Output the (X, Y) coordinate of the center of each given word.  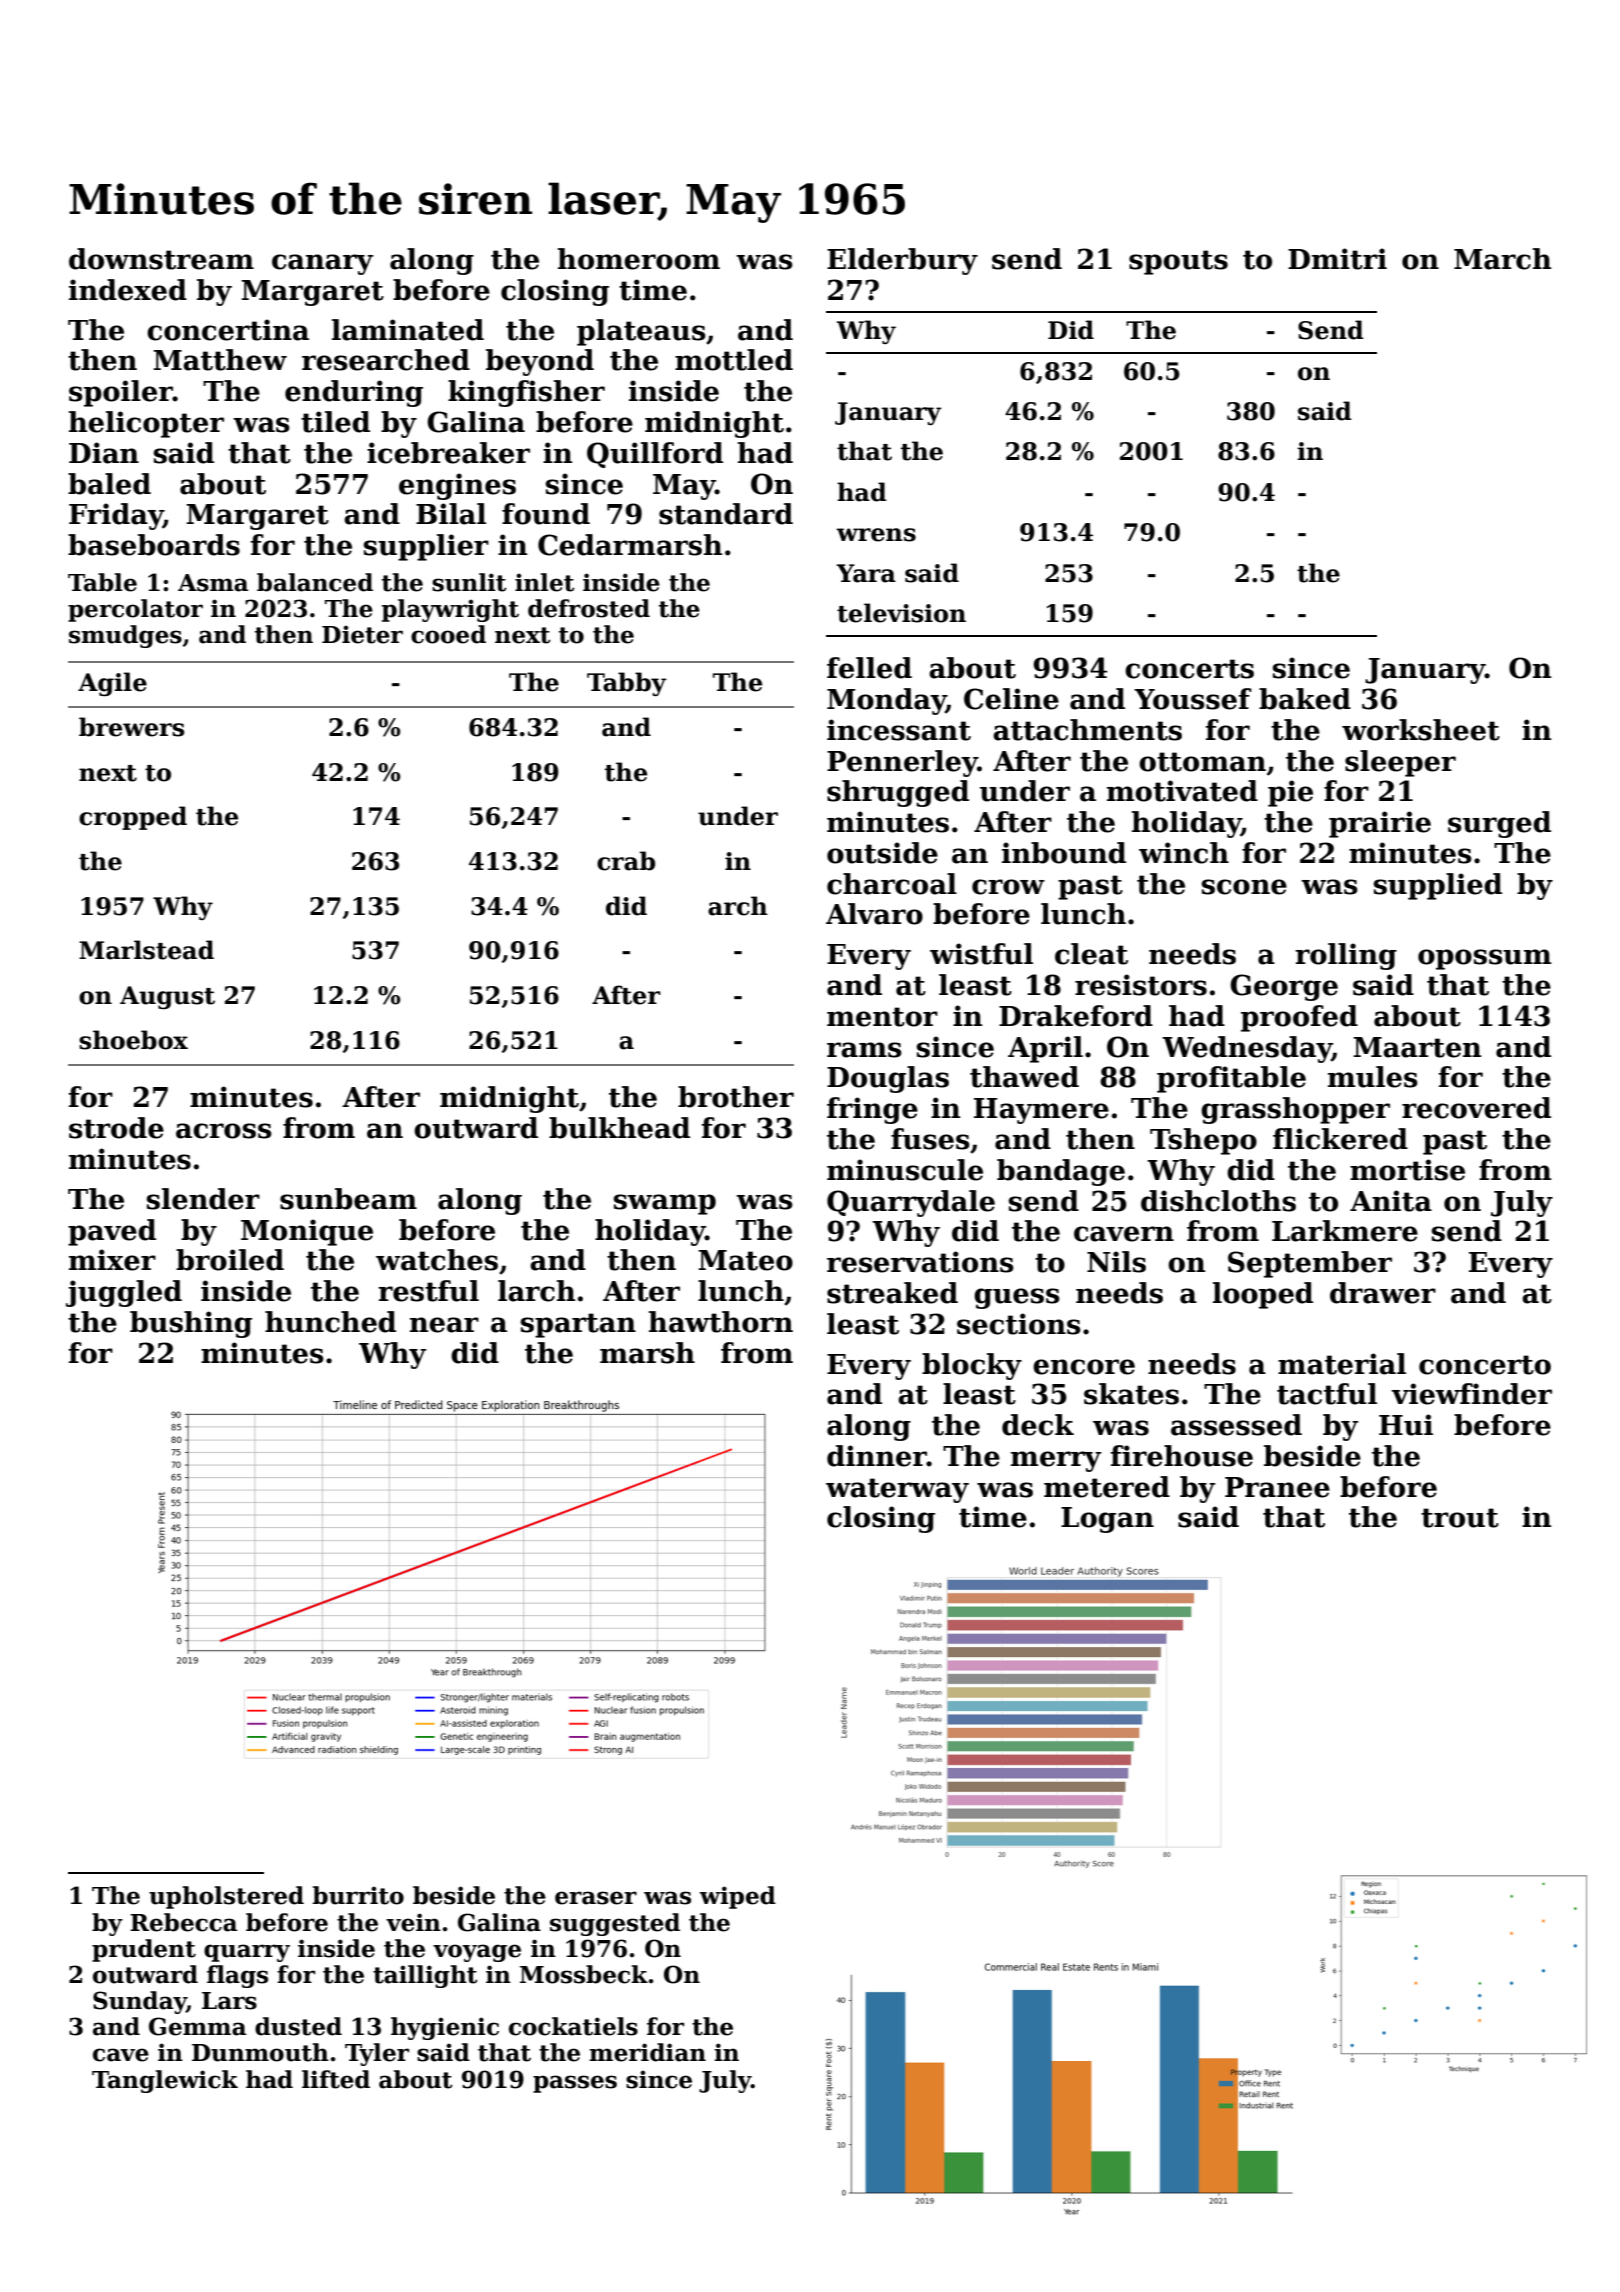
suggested (615, 1924)
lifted (336, 2079)
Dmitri (1337, 259)
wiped (737, 1897)
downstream (161, 259)
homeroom (639, 259)
